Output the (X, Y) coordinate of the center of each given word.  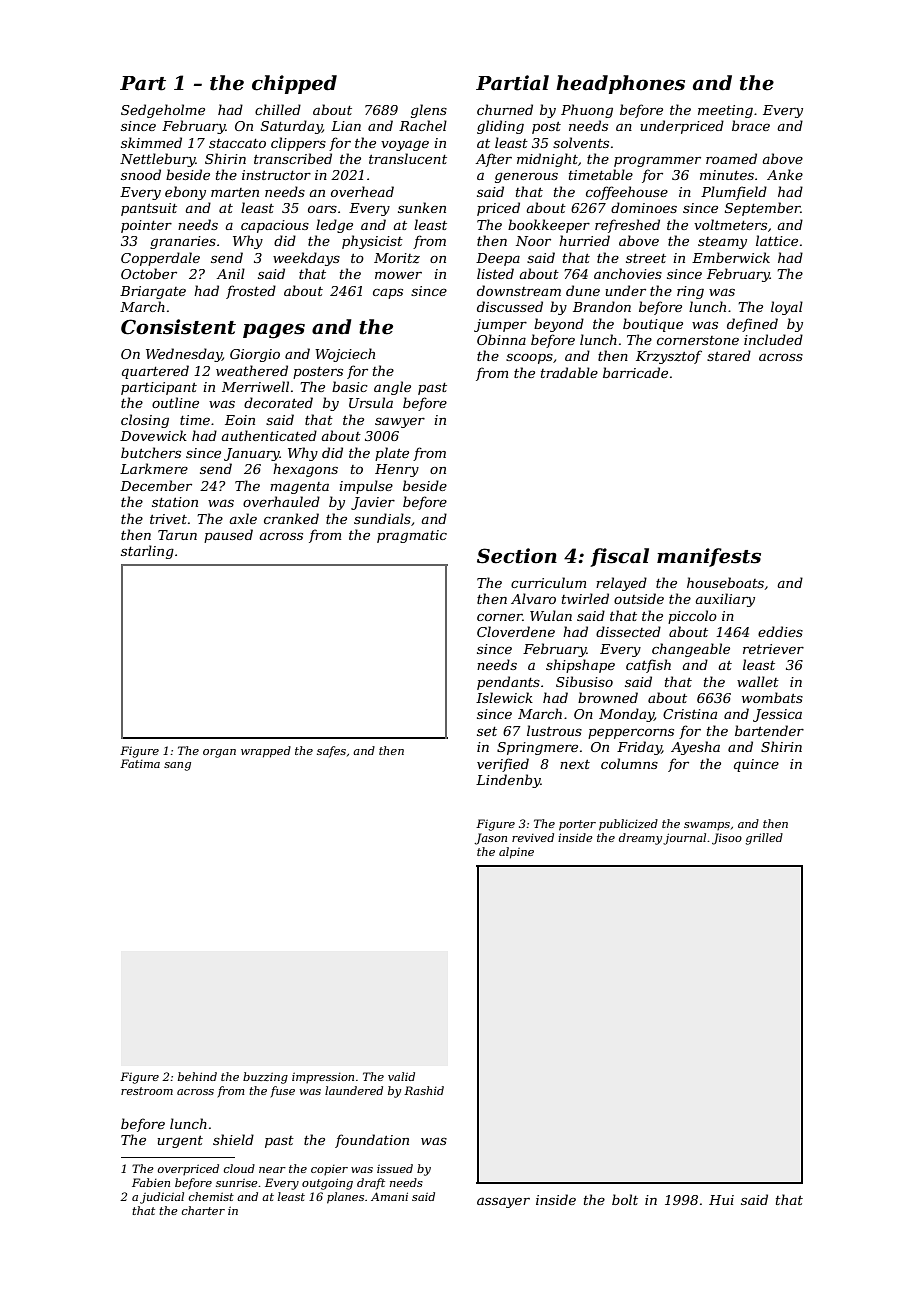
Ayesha (695, 748)
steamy (722, 243)
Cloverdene (516, 631)
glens (429, 111)
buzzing (265, 1078)
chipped (294, 84)
